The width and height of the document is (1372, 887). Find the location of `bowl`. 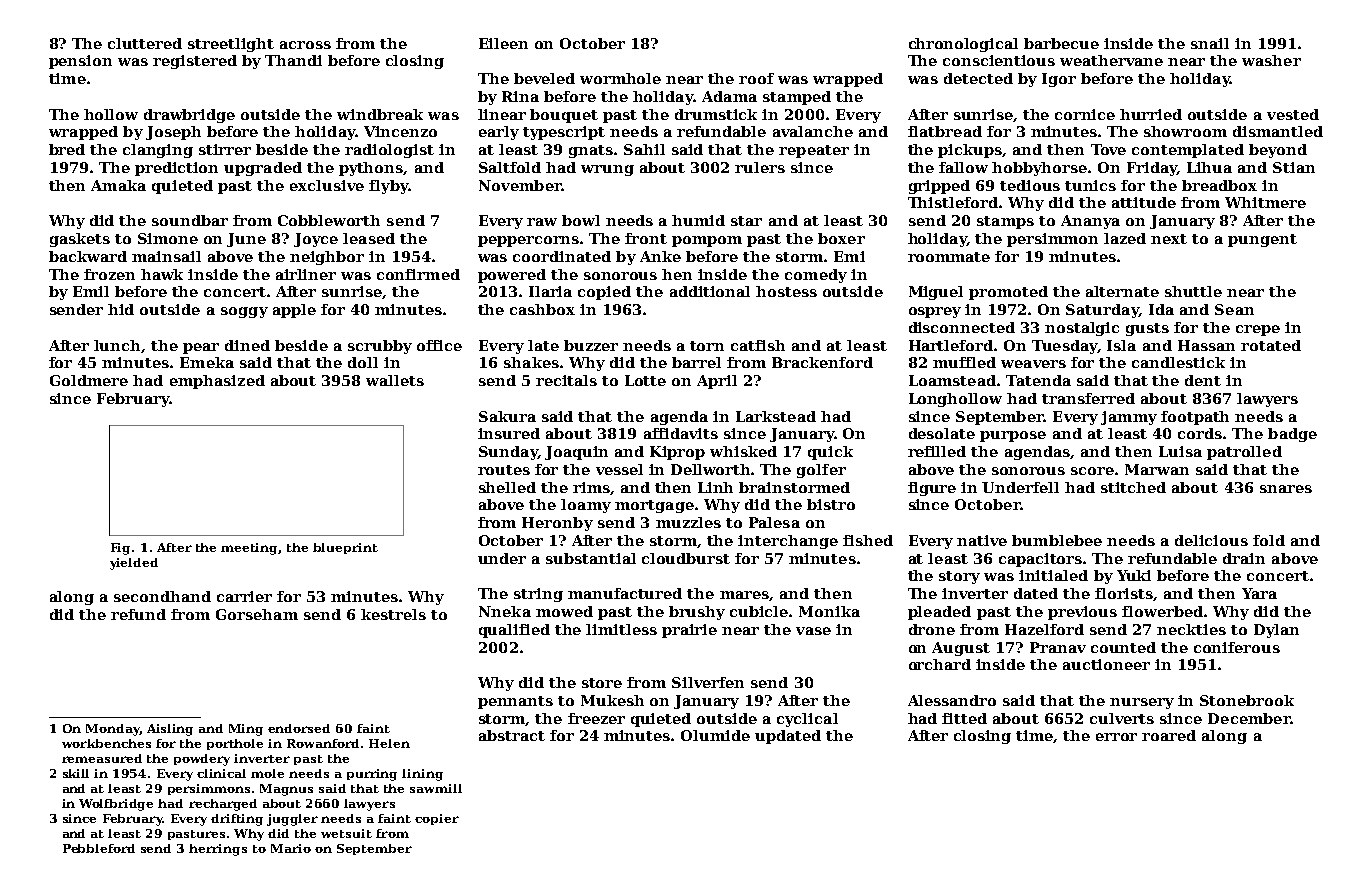

bowl is located at coordinates (581, 220).
